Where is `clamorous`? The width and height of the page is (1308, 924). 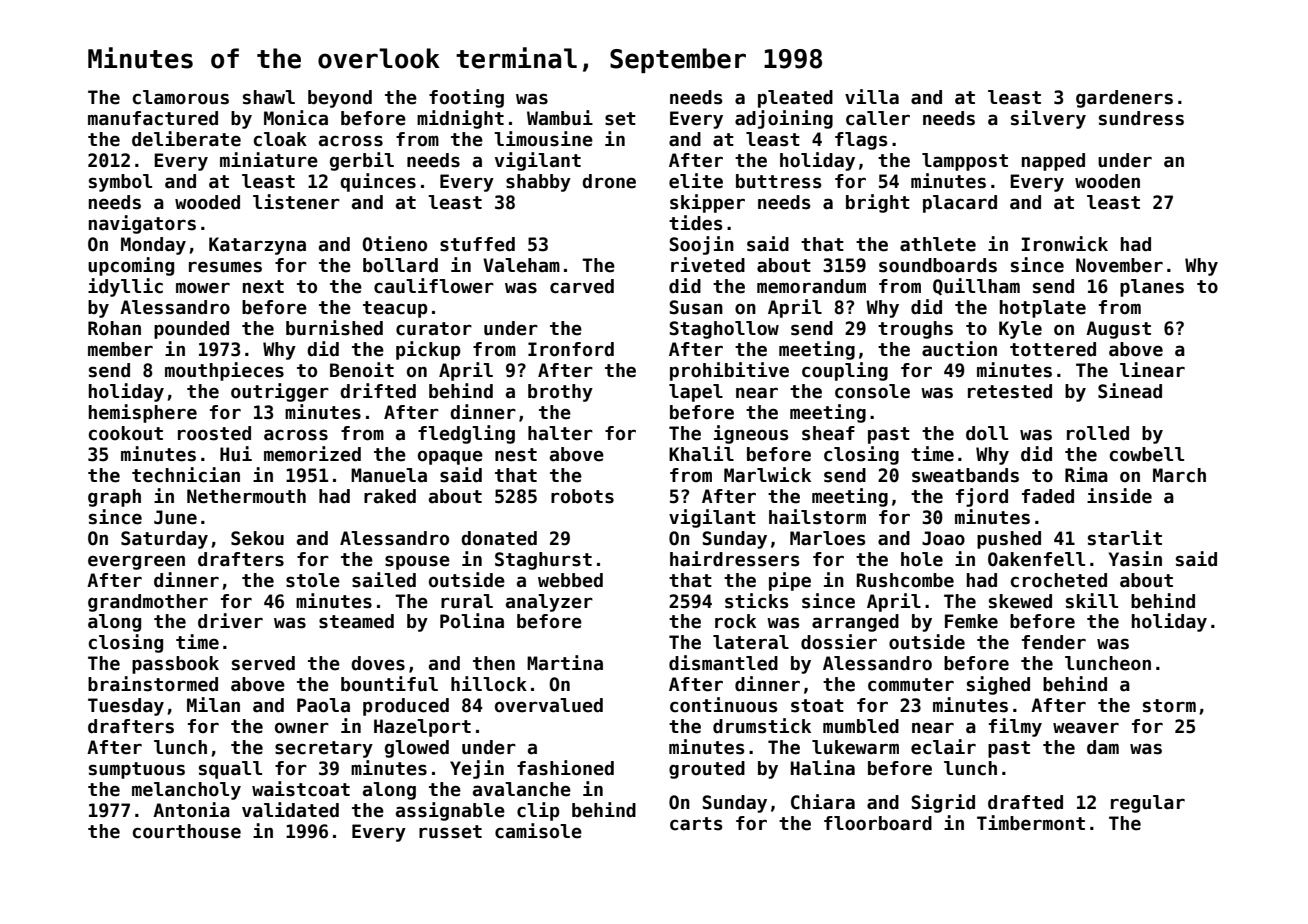 clamorous is located at coordinates (181, 97).
